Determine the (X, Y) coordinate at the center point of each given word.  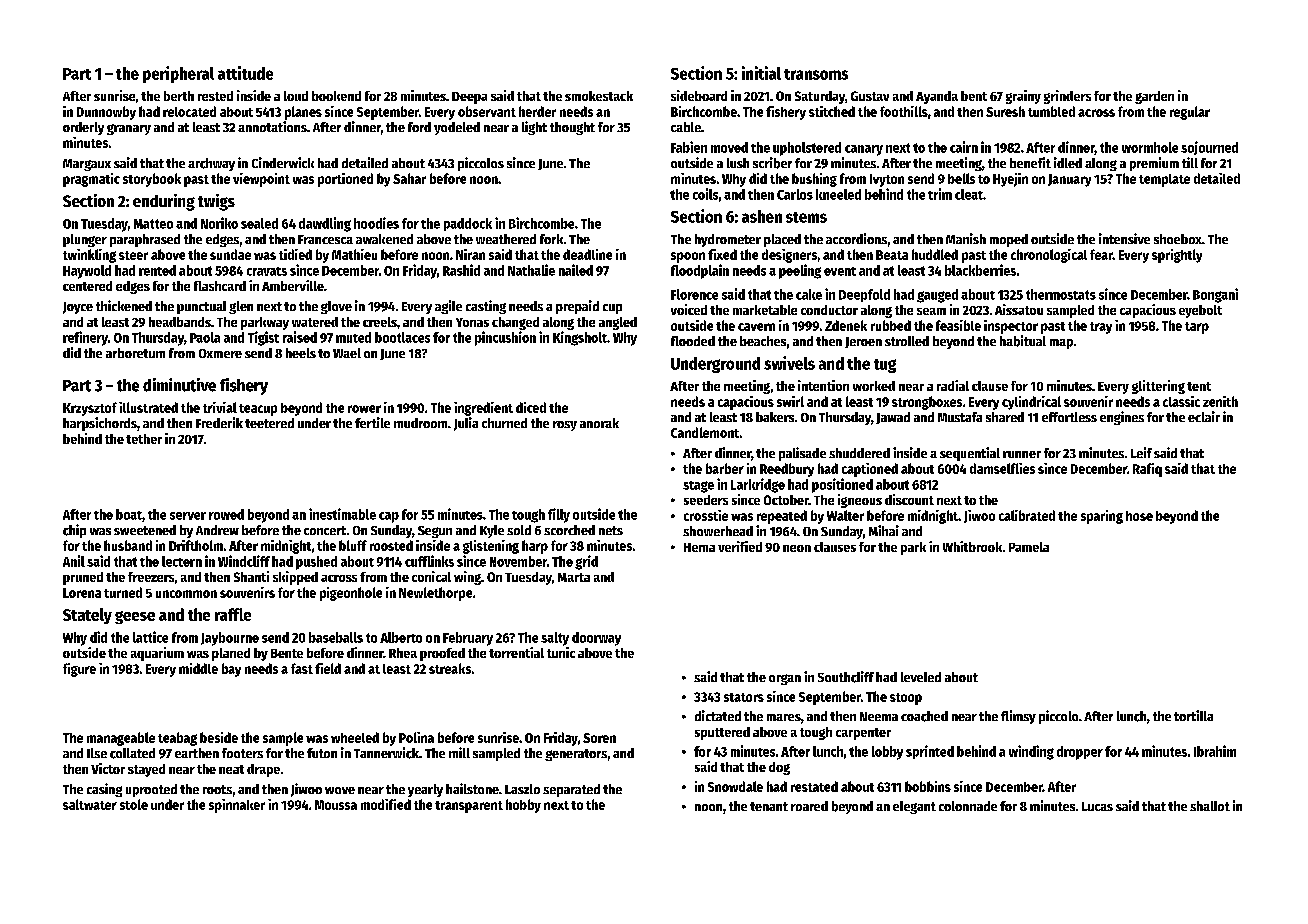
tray (1101, 328)
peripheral (178, 74)
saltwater (90, 804)
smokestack (599, 96)
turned (123, 592)
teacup (258, 410)
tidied (295, 254)
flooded (693, 341)
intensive (1124, 238)
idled (1068, 162)
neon (797, 548)
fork (551, 239)
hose (1139, 516)
